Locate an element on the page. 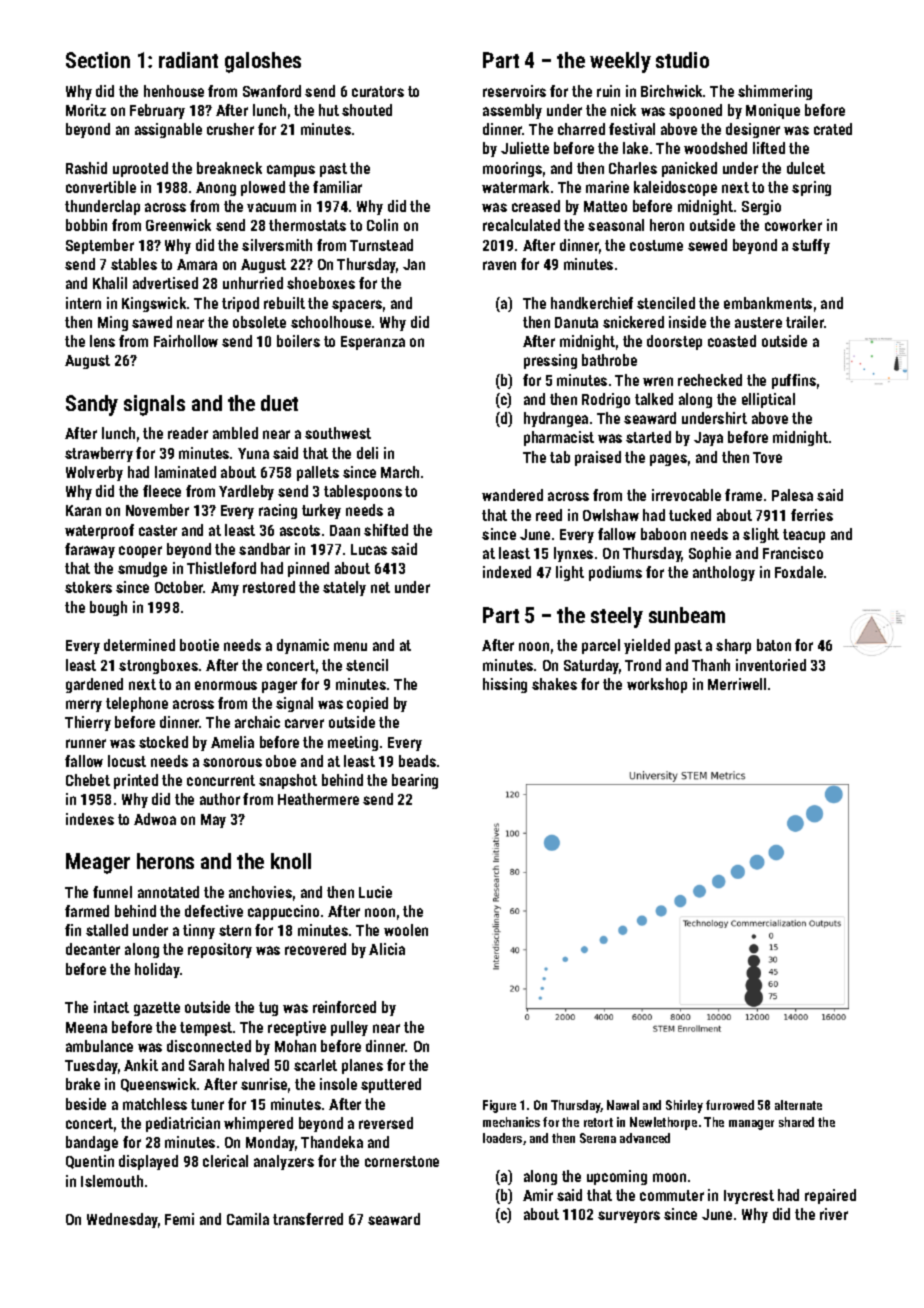 The height and width of the image is (1308, 924). intern is located at coordinates (83, 303).
